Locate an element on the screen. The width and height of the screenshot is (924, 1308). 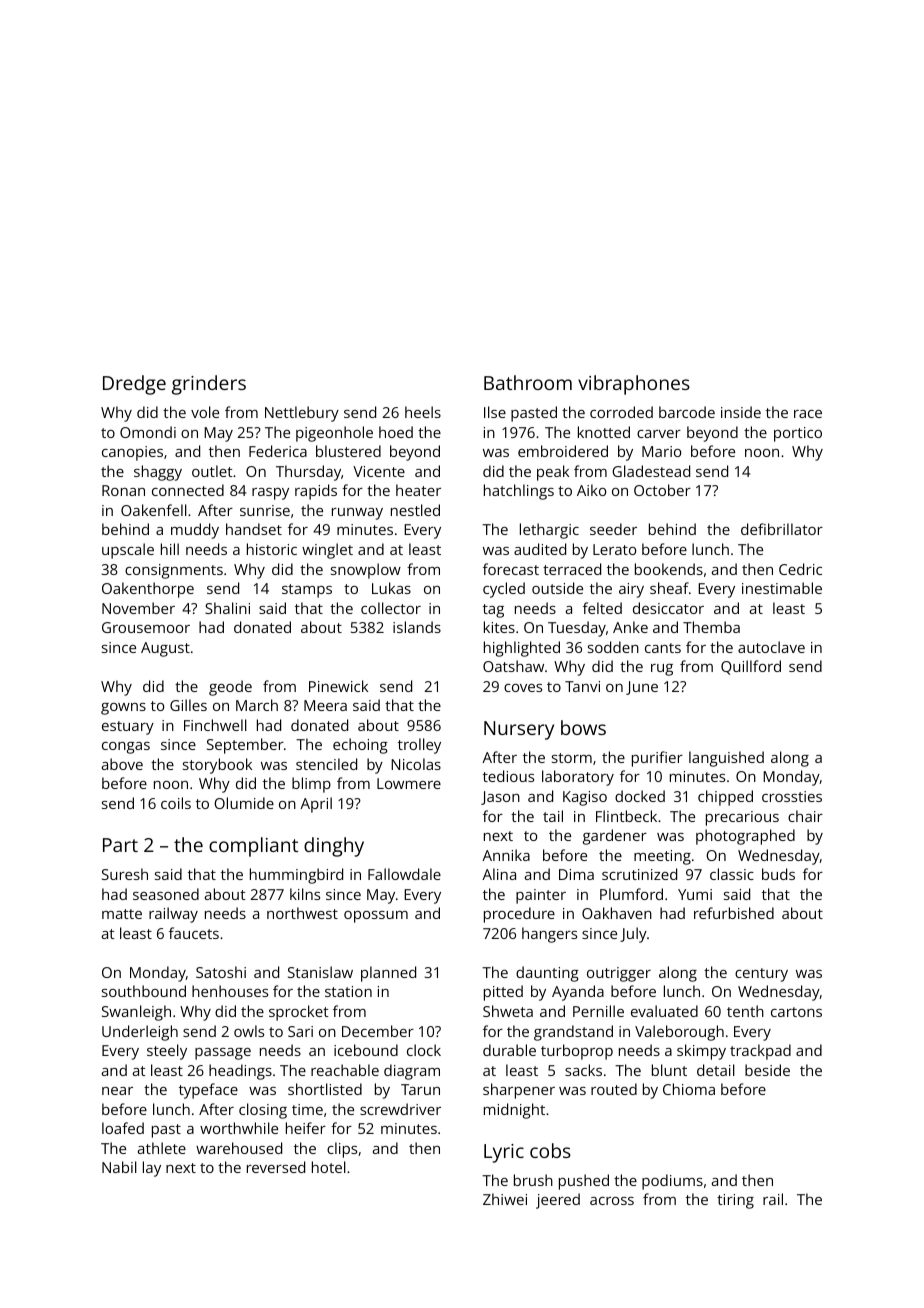
northwest is located at coordinates (302, 913).
